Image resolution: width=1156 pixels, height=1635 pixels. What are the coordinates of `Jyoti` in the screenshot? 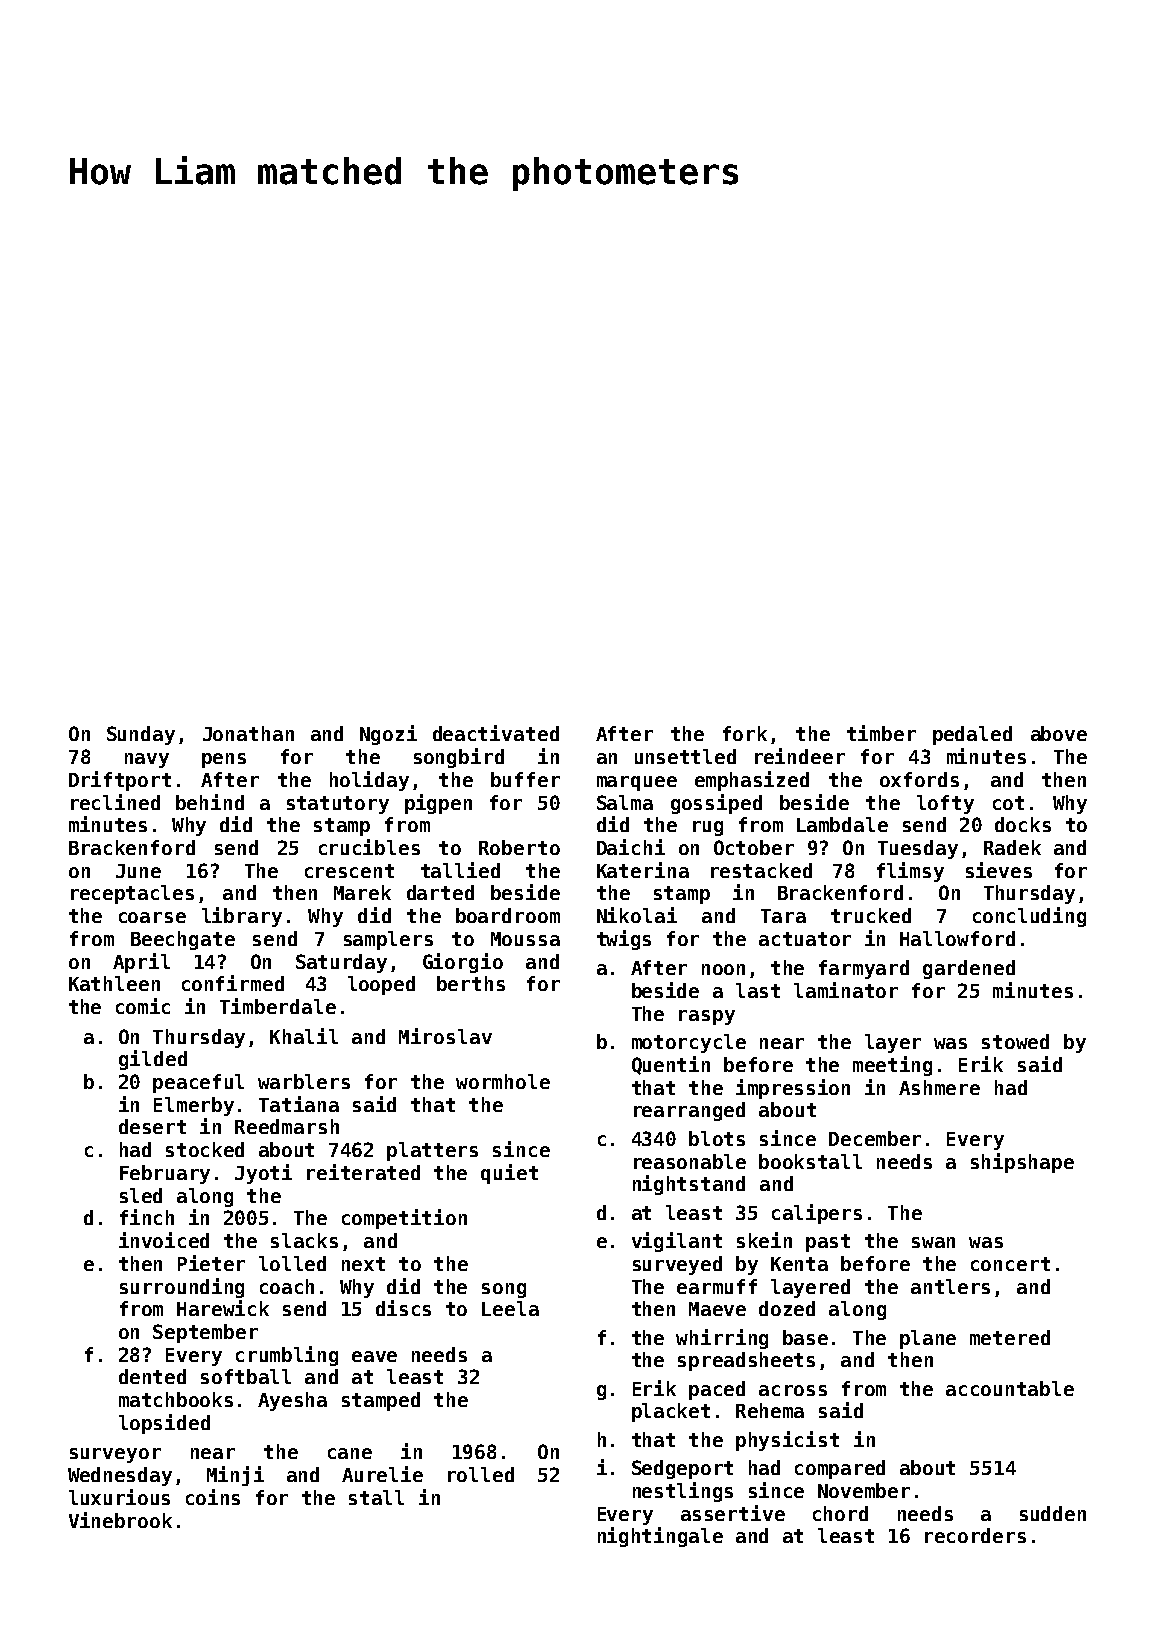 It's located at (263, 1174).
